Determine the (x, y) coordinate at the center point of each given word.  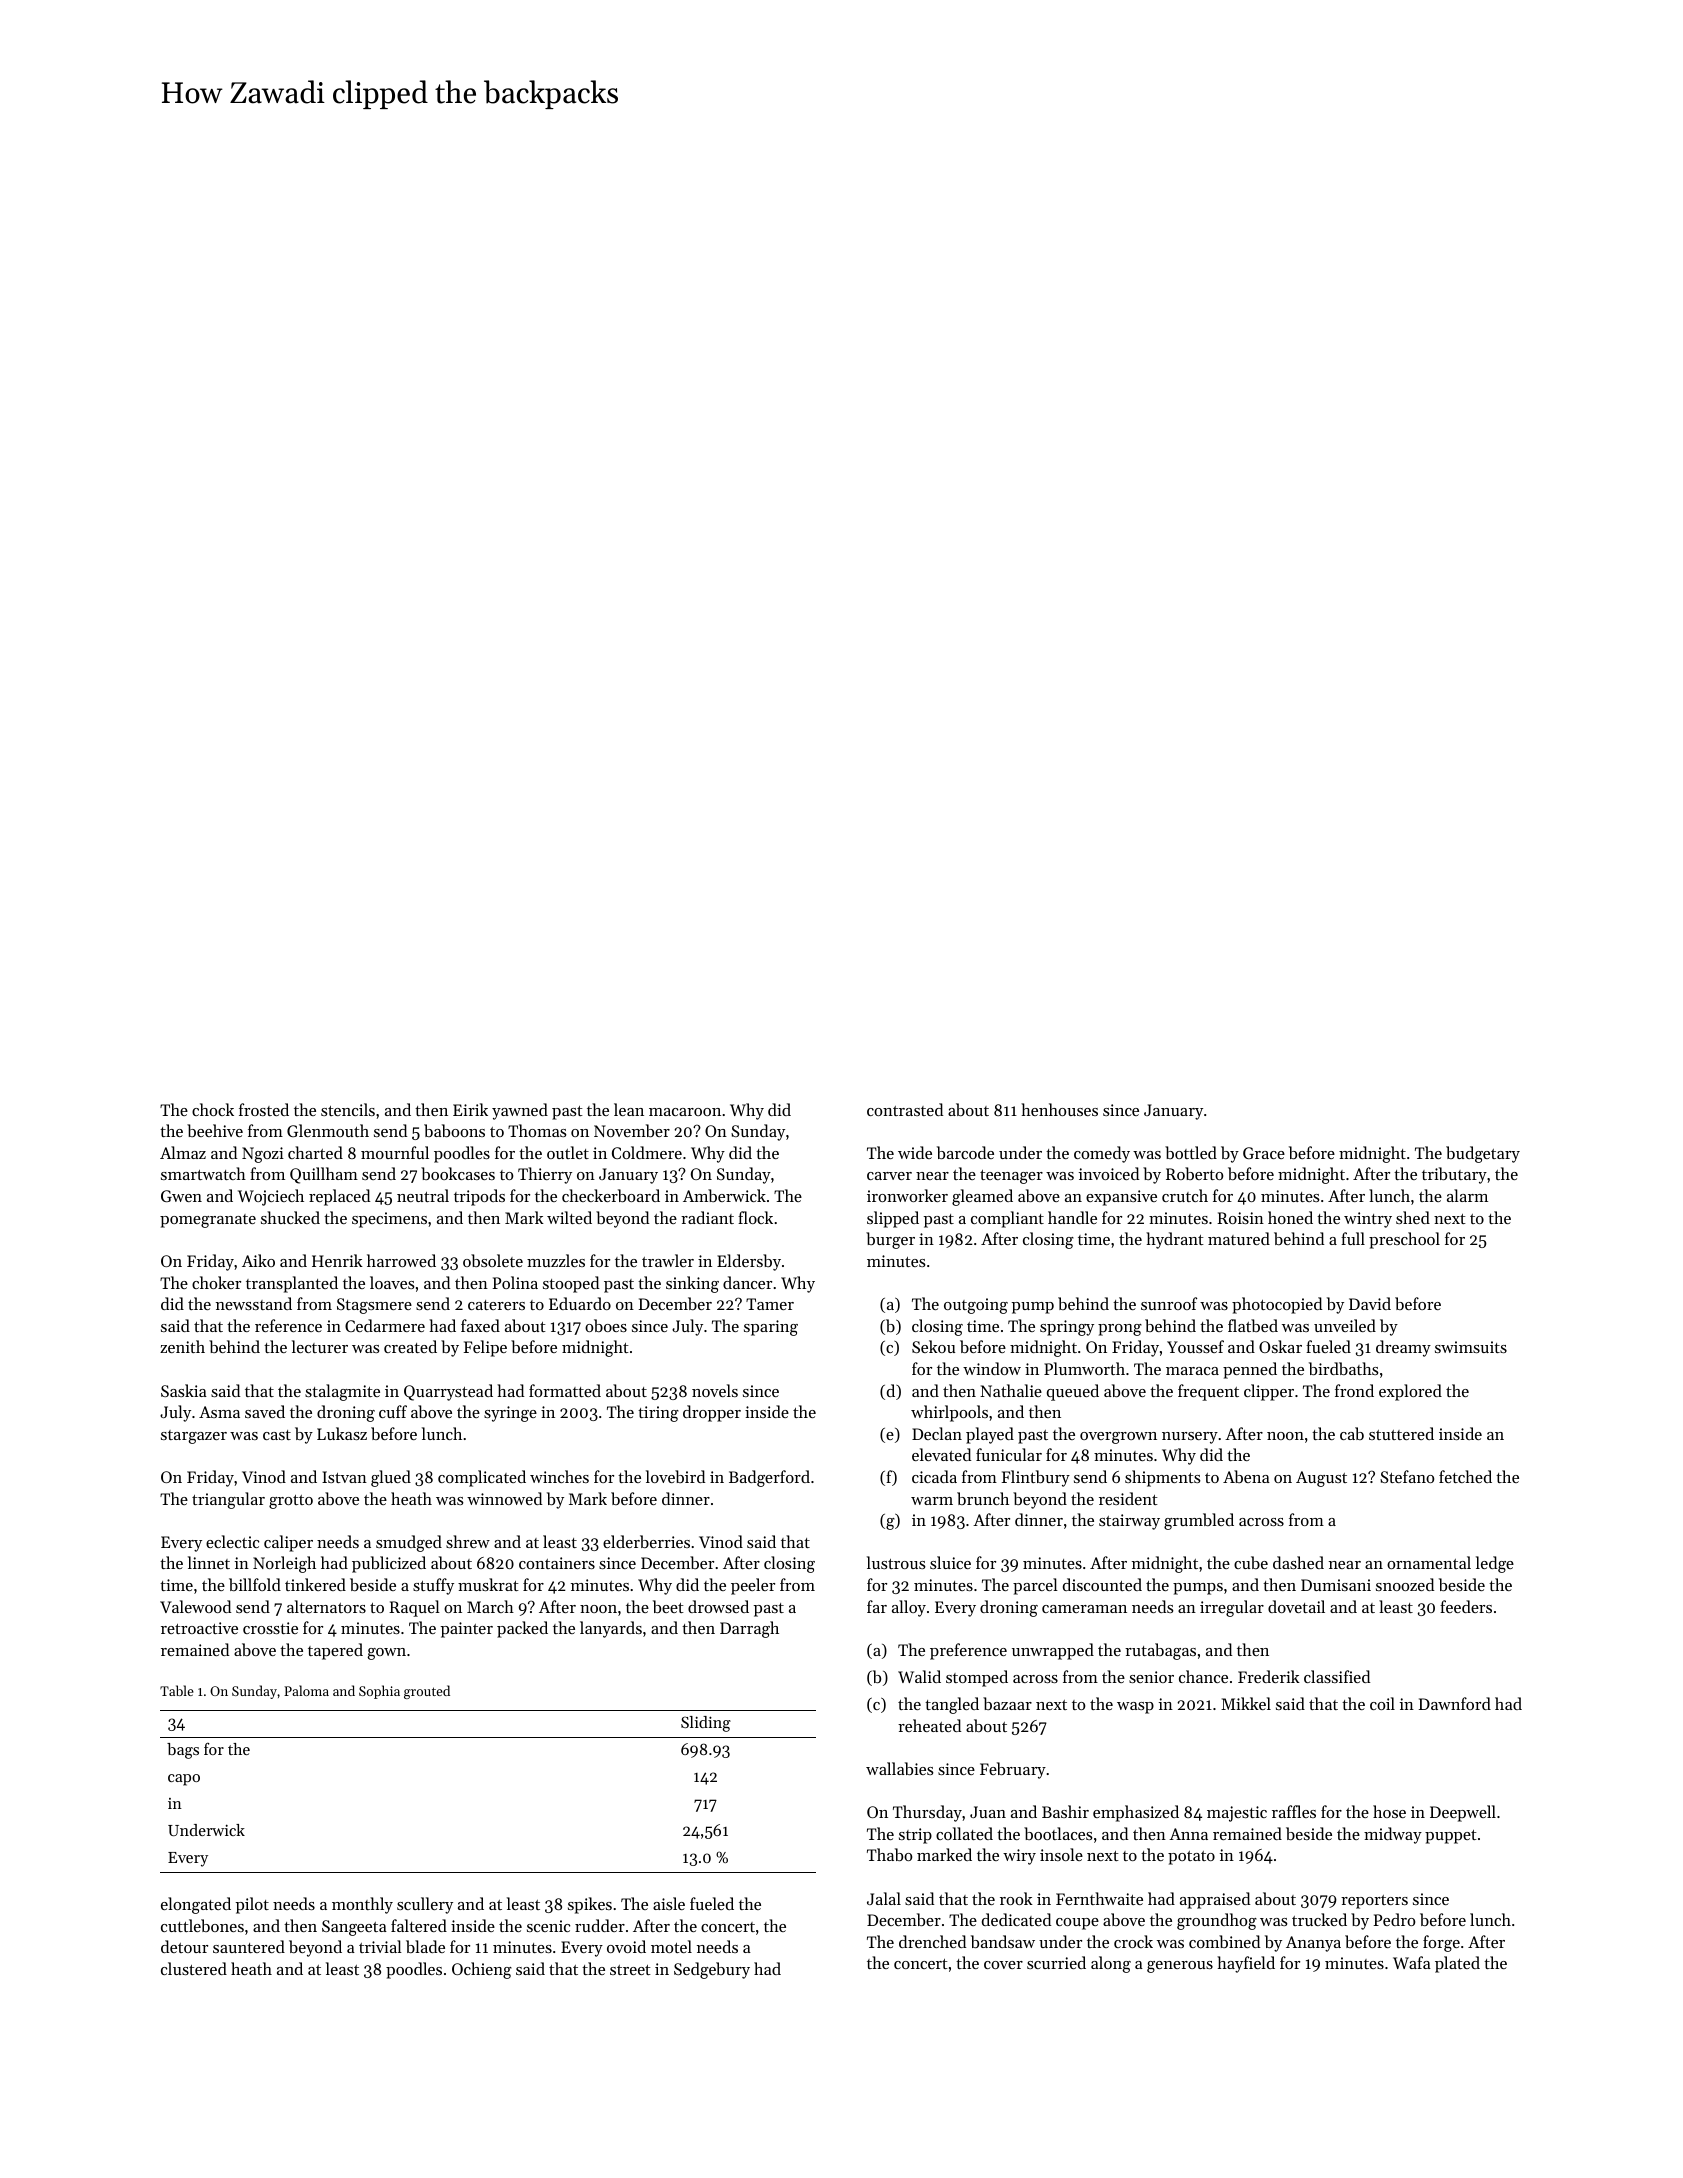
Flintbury (1036, 1478)
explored (1410, 1392)
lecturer (320, 1346)
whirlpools (949, 1413)
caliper (288, 1543)
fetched (1465, 1476)
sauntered (249, 1946)
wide (915, 1152)
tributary (1454, 1175)
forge (1441, 1943)
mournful (395, 1152)
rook (1016, 1898)
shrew (468, 1541)
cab (1352, 1433)
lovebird (675, 1476)
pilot (252, 1905)
